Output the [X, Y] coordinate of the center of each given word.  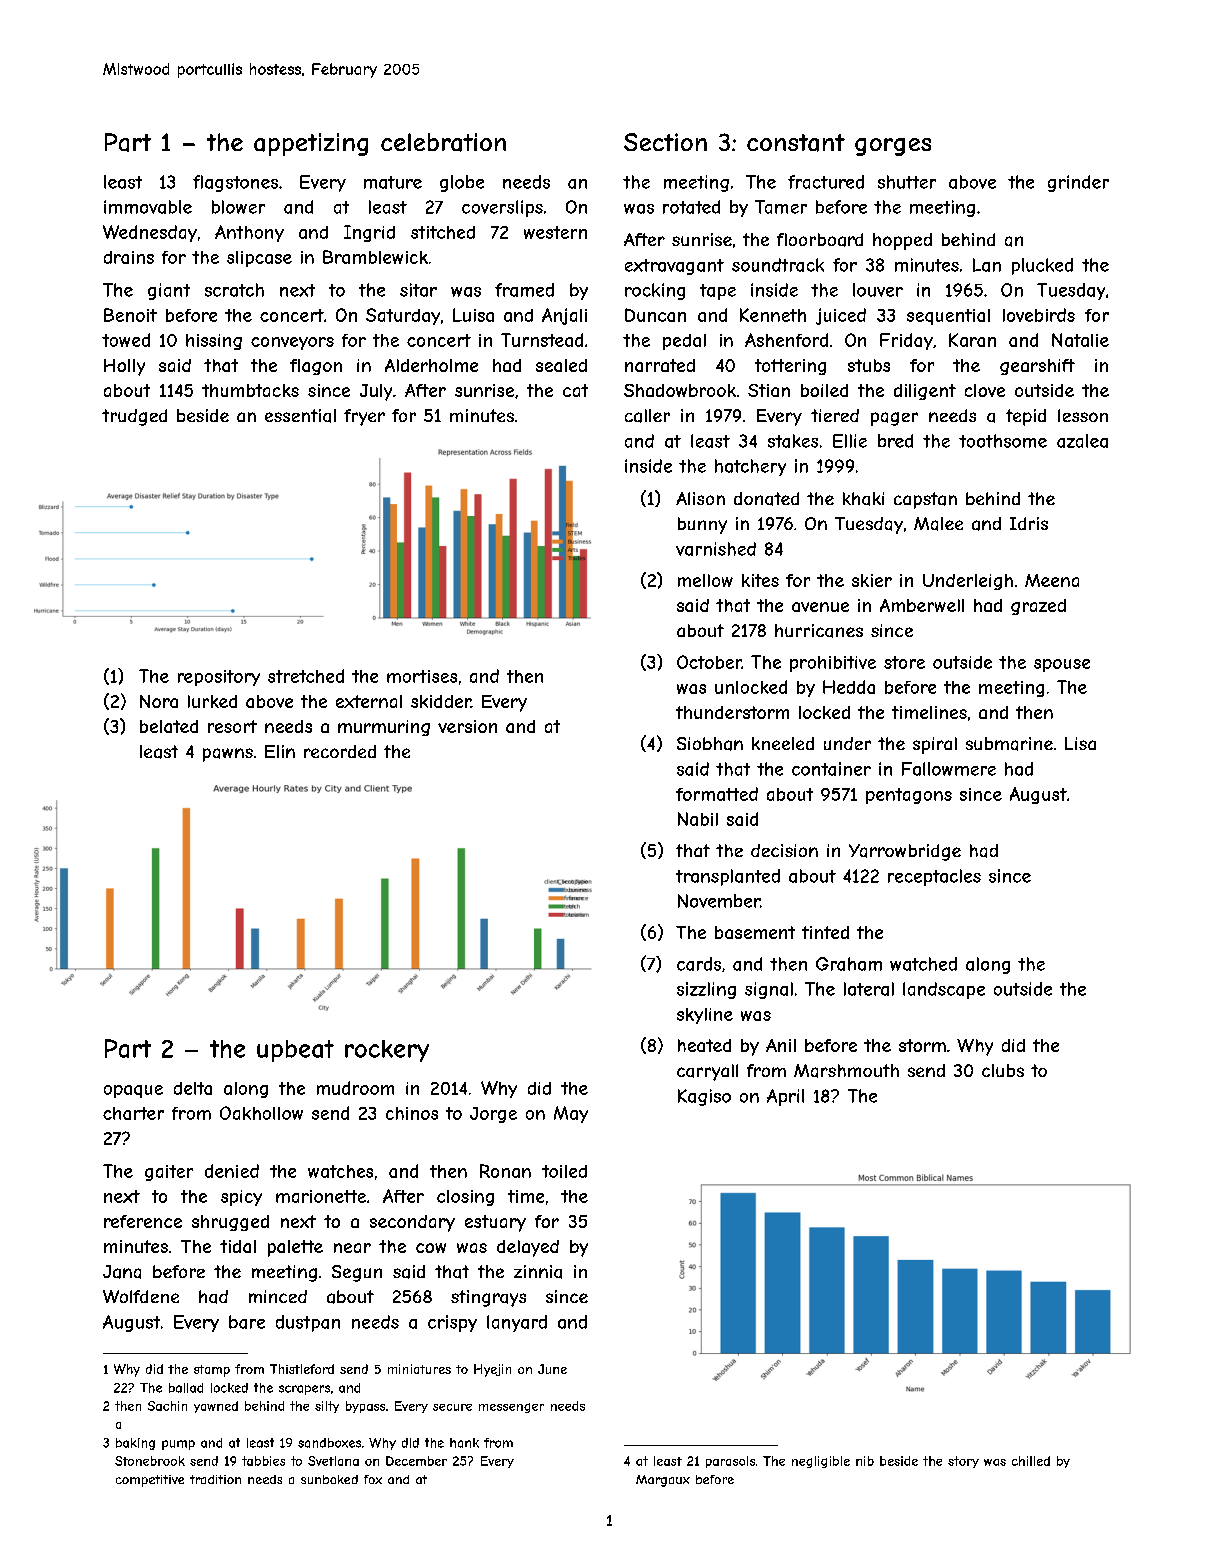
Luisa [473, 315]
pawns [228, 755]
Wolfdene [141, 1296]
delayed [528, 1248]
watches [340, 1171]
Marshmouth [846, 1071]
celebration [443, 142]
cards [699, 964]
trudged [134, 417]
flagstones [235, 183]
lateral [869, 989]
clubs [1003, 1070]
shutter [907, 182]
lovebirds [1039, 315]
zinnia [538, 1272]
